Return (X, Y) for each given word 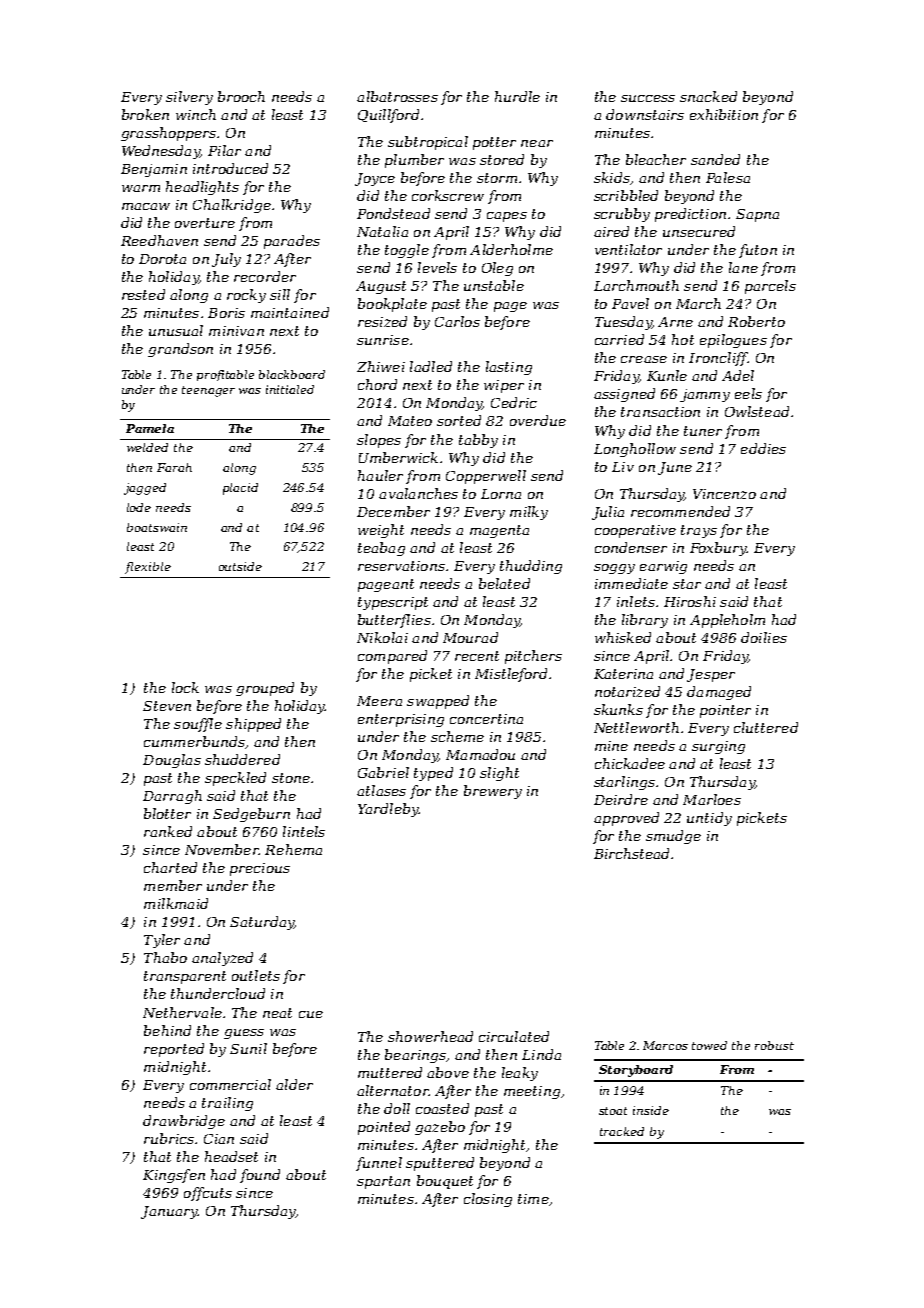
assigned (624, 395)
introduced (230, 168)
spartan (383, 1182)
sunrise (383, 340)
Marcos (665, 1045)
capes (507, 217)
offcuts (208, 1194)
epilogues (733, 341)
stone (291, 778)
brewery (493, 792)
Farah (174, 467)
